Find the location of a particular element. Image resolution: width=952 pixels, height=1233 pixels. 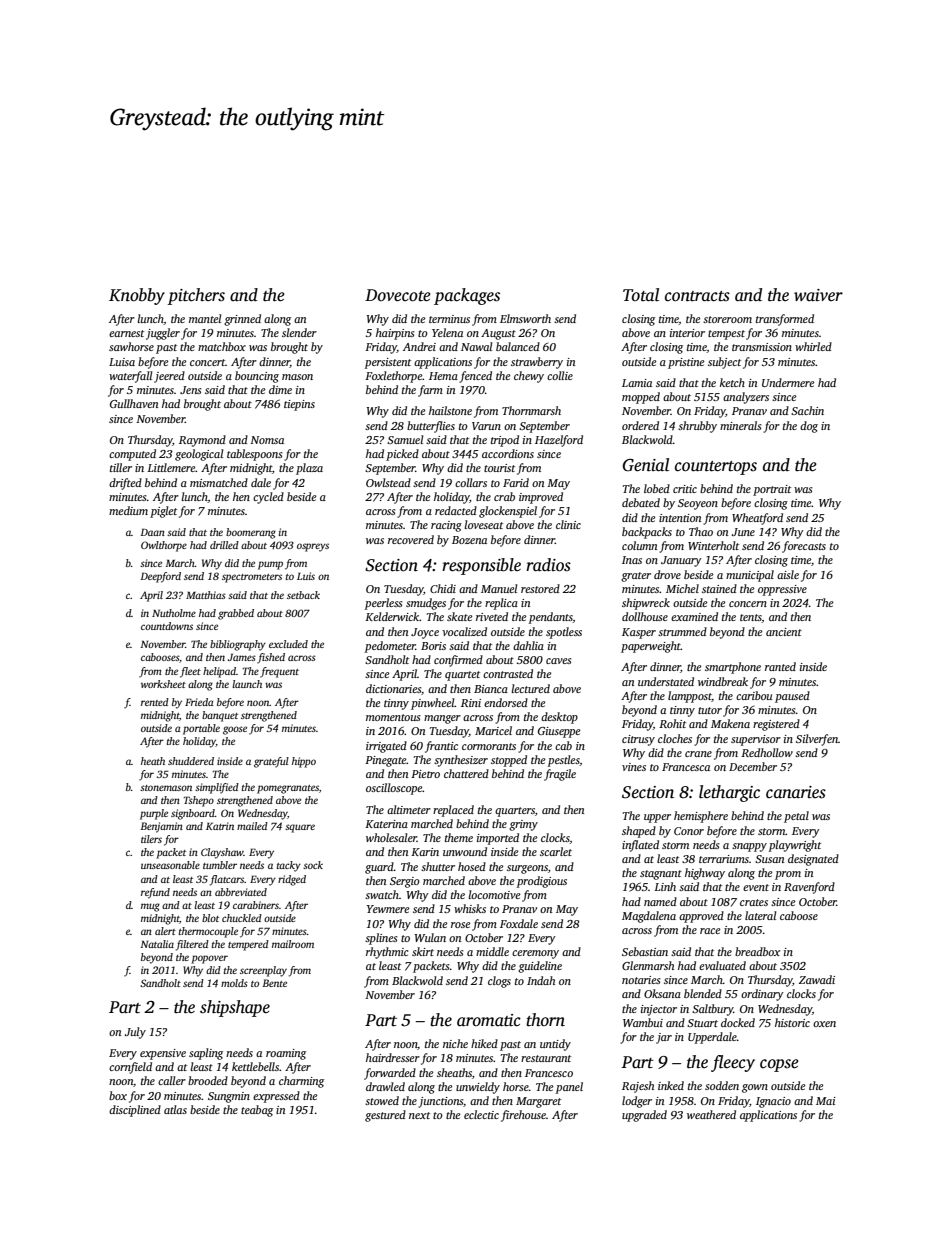

firehouse is located at coordinates (523, 1116).
